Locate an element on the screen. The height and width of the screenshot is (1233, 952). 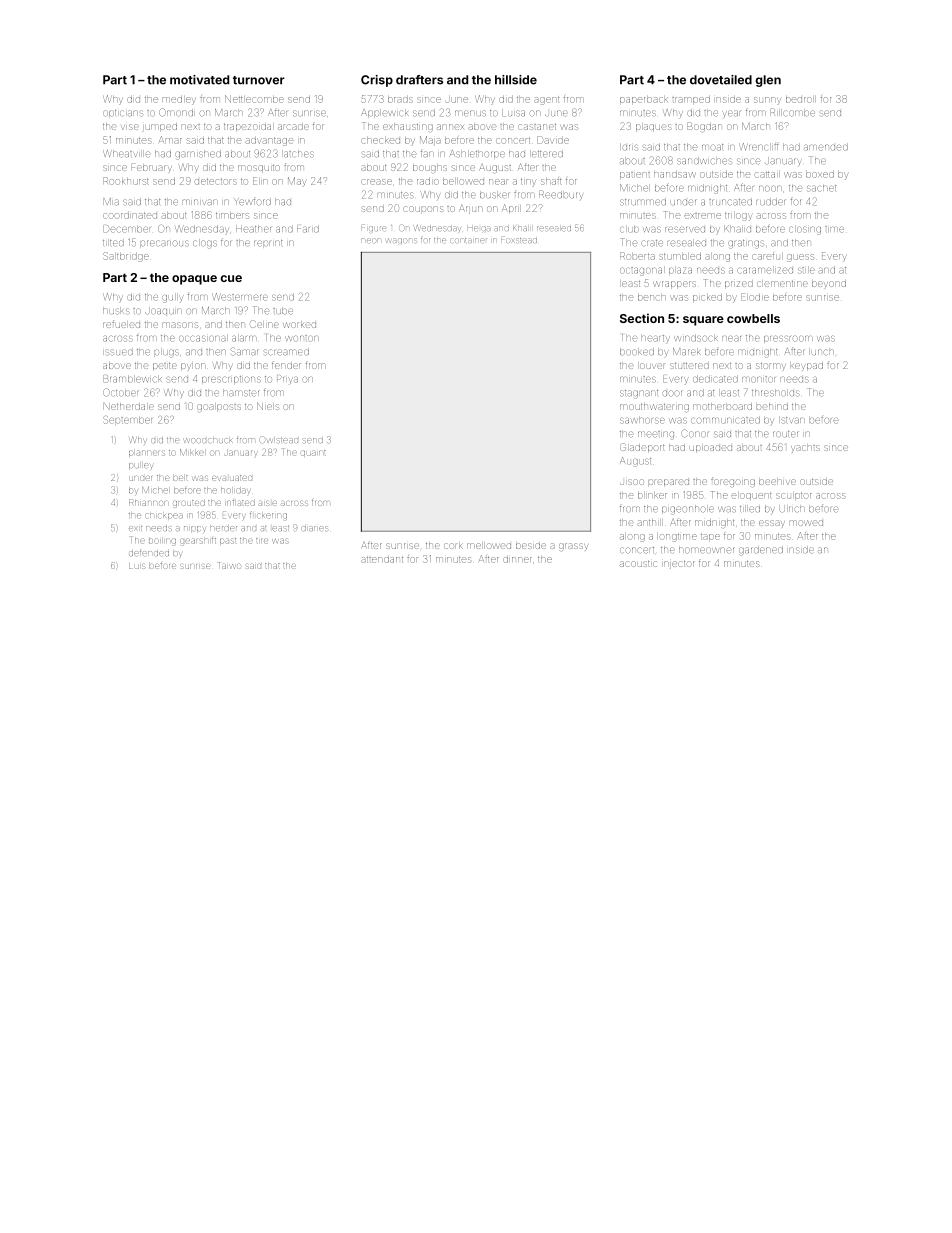
Crisp is located at coordinates (377, 81).
